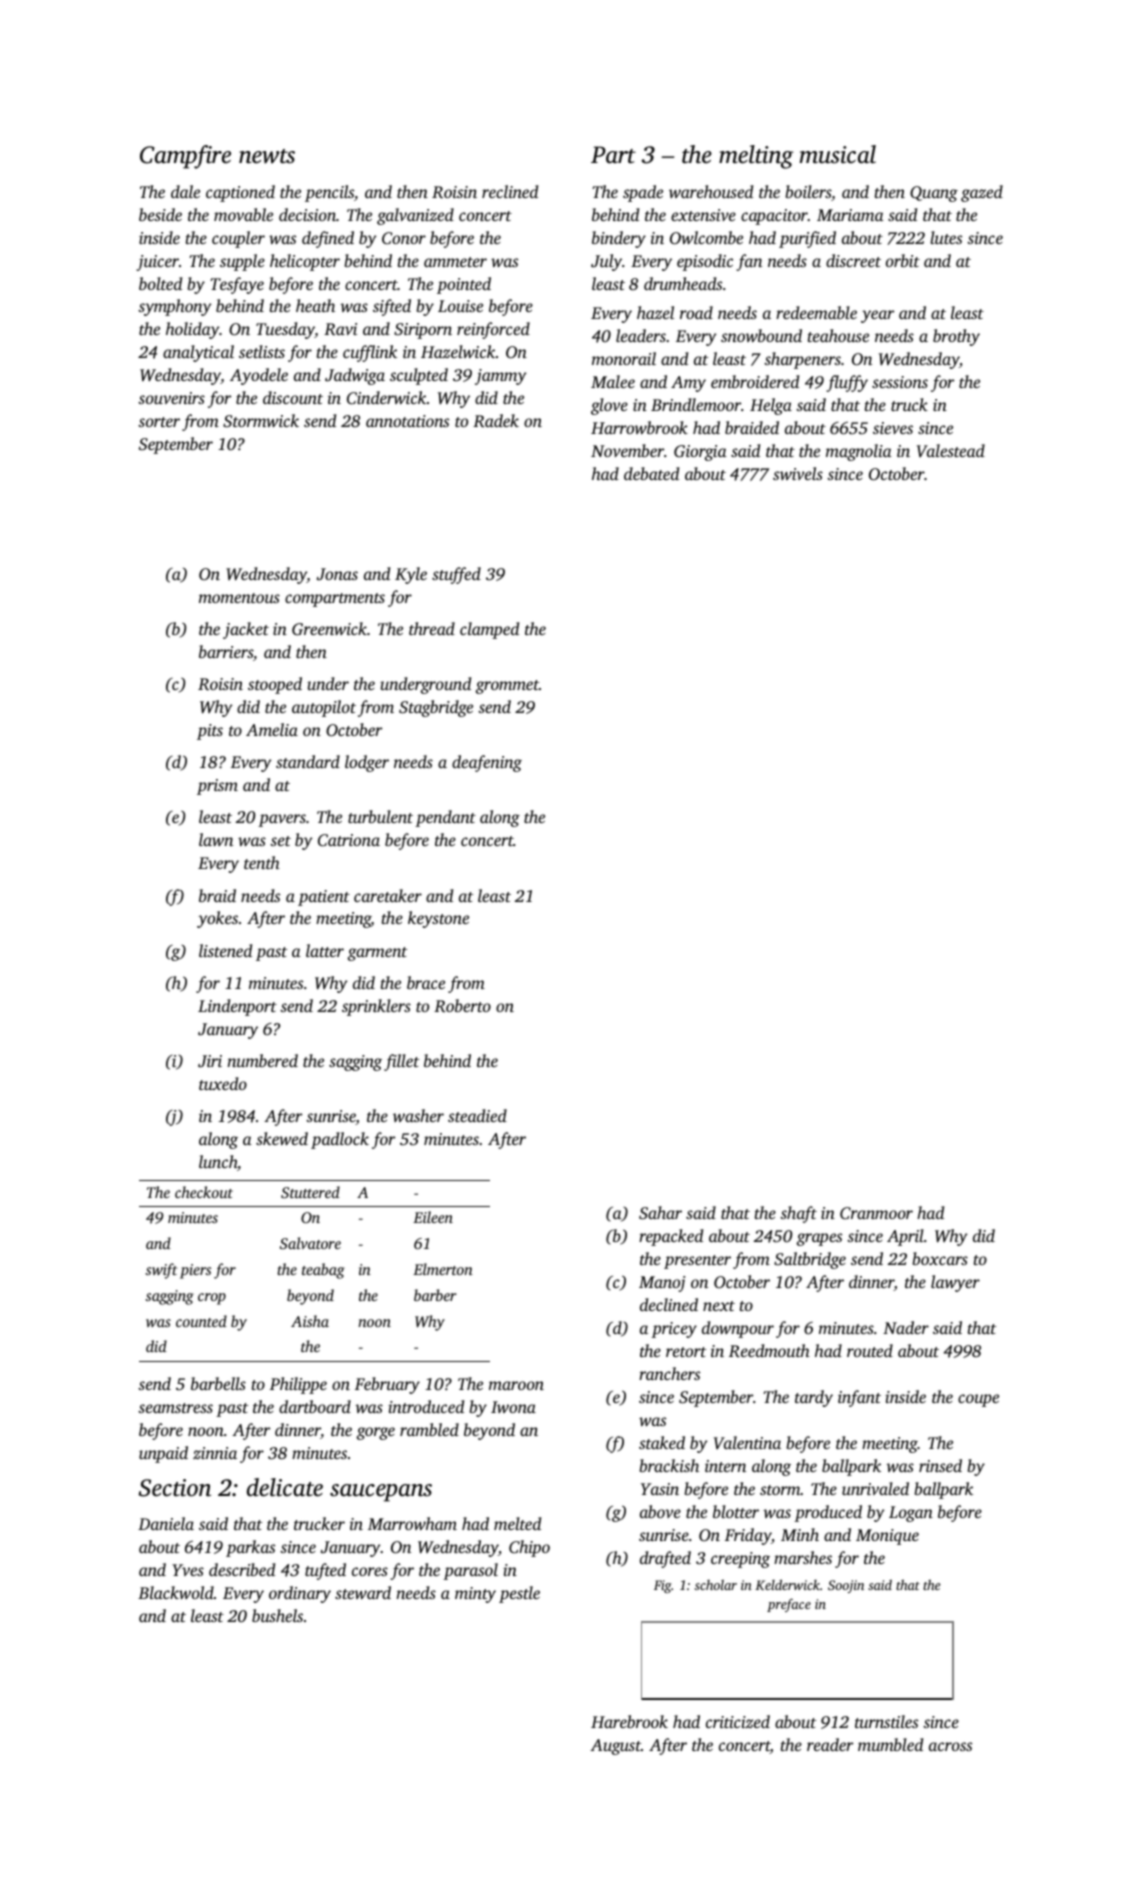 Image resolution: width=1142 pixels, height=1881 pixels. What do you see at coordinates (660, 1213) in the page?
I see `Sahar` at bounding box center [660, 1213].
